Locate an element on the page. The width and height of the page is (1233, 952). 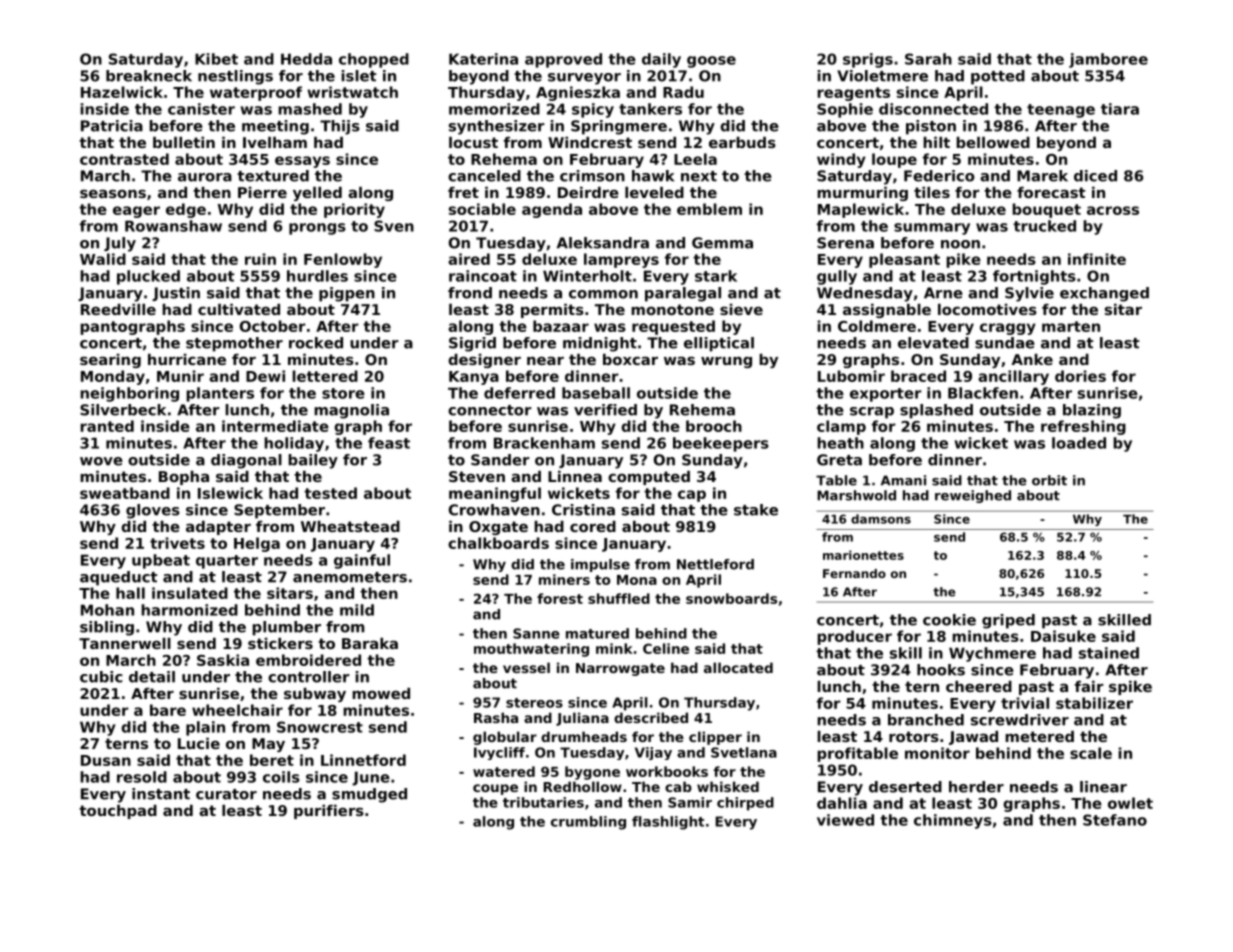
yelled is located at coordinates (317, 194).
